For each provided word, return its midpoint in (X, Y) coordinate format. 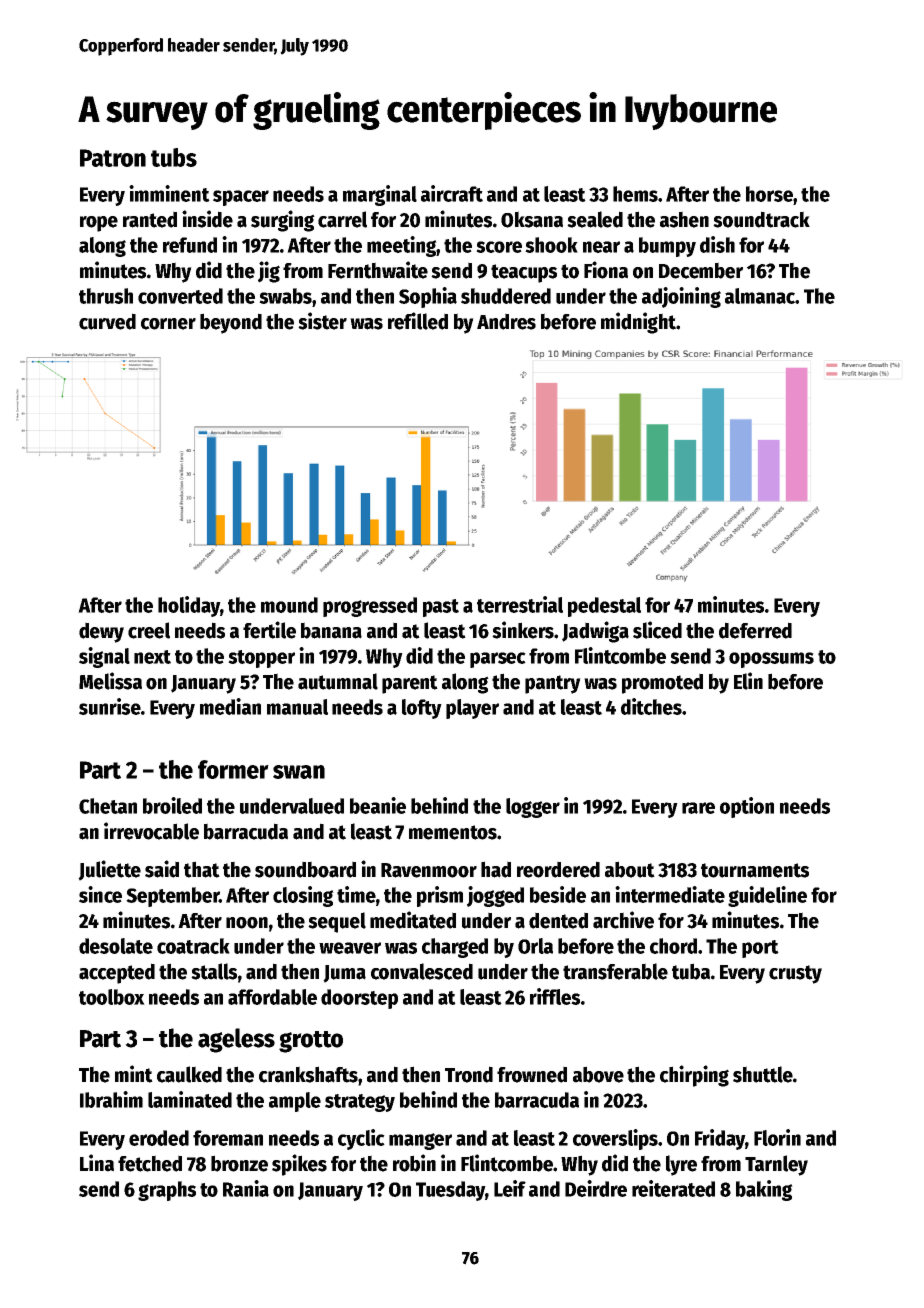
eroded (159, 1138)
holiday (189, 606)
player (472, 709)
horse (769, 194)
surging (283, 221)
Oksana (532, 219)
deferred (755, 630)
